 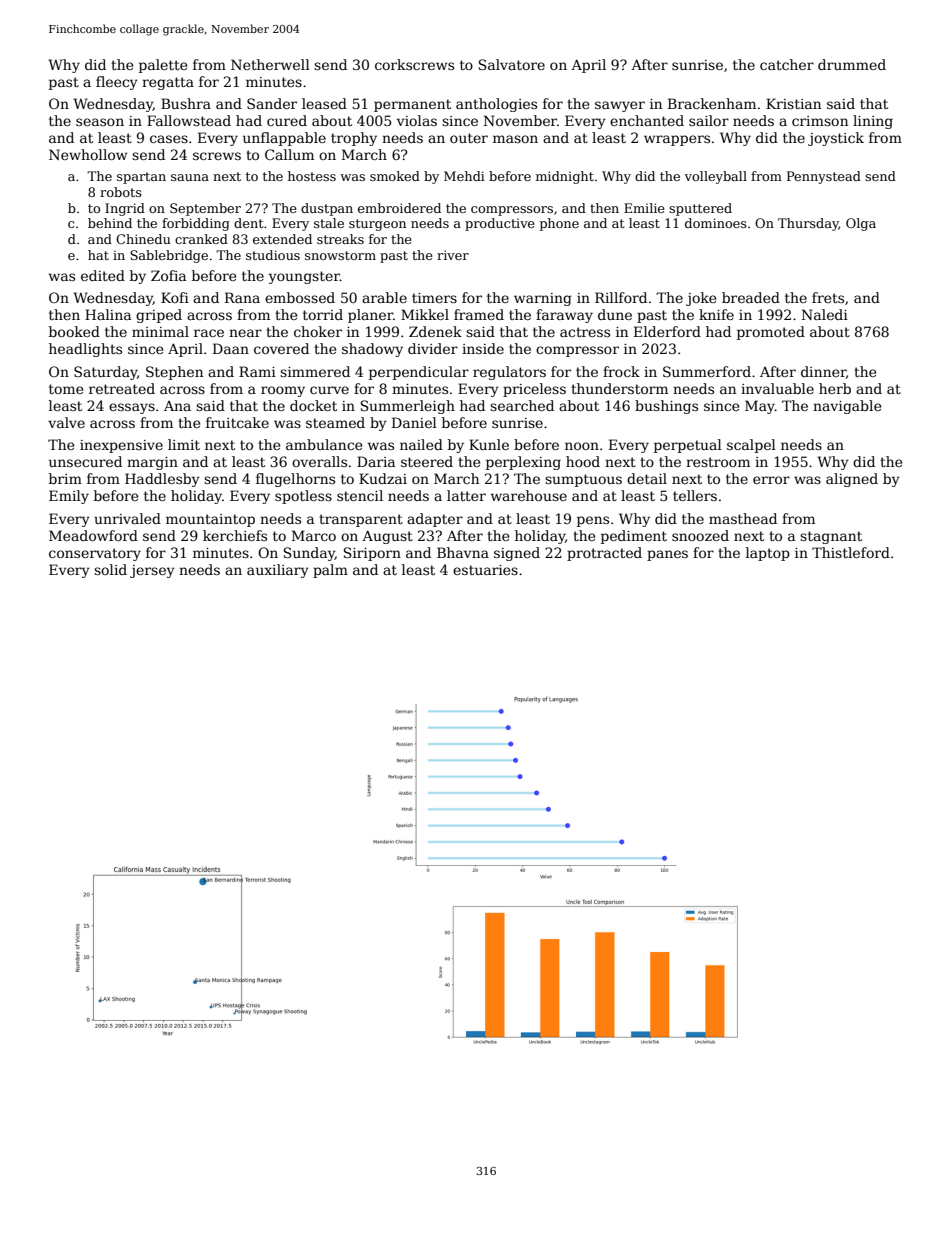 I want to click on framed, so click(x=479, y=314).
